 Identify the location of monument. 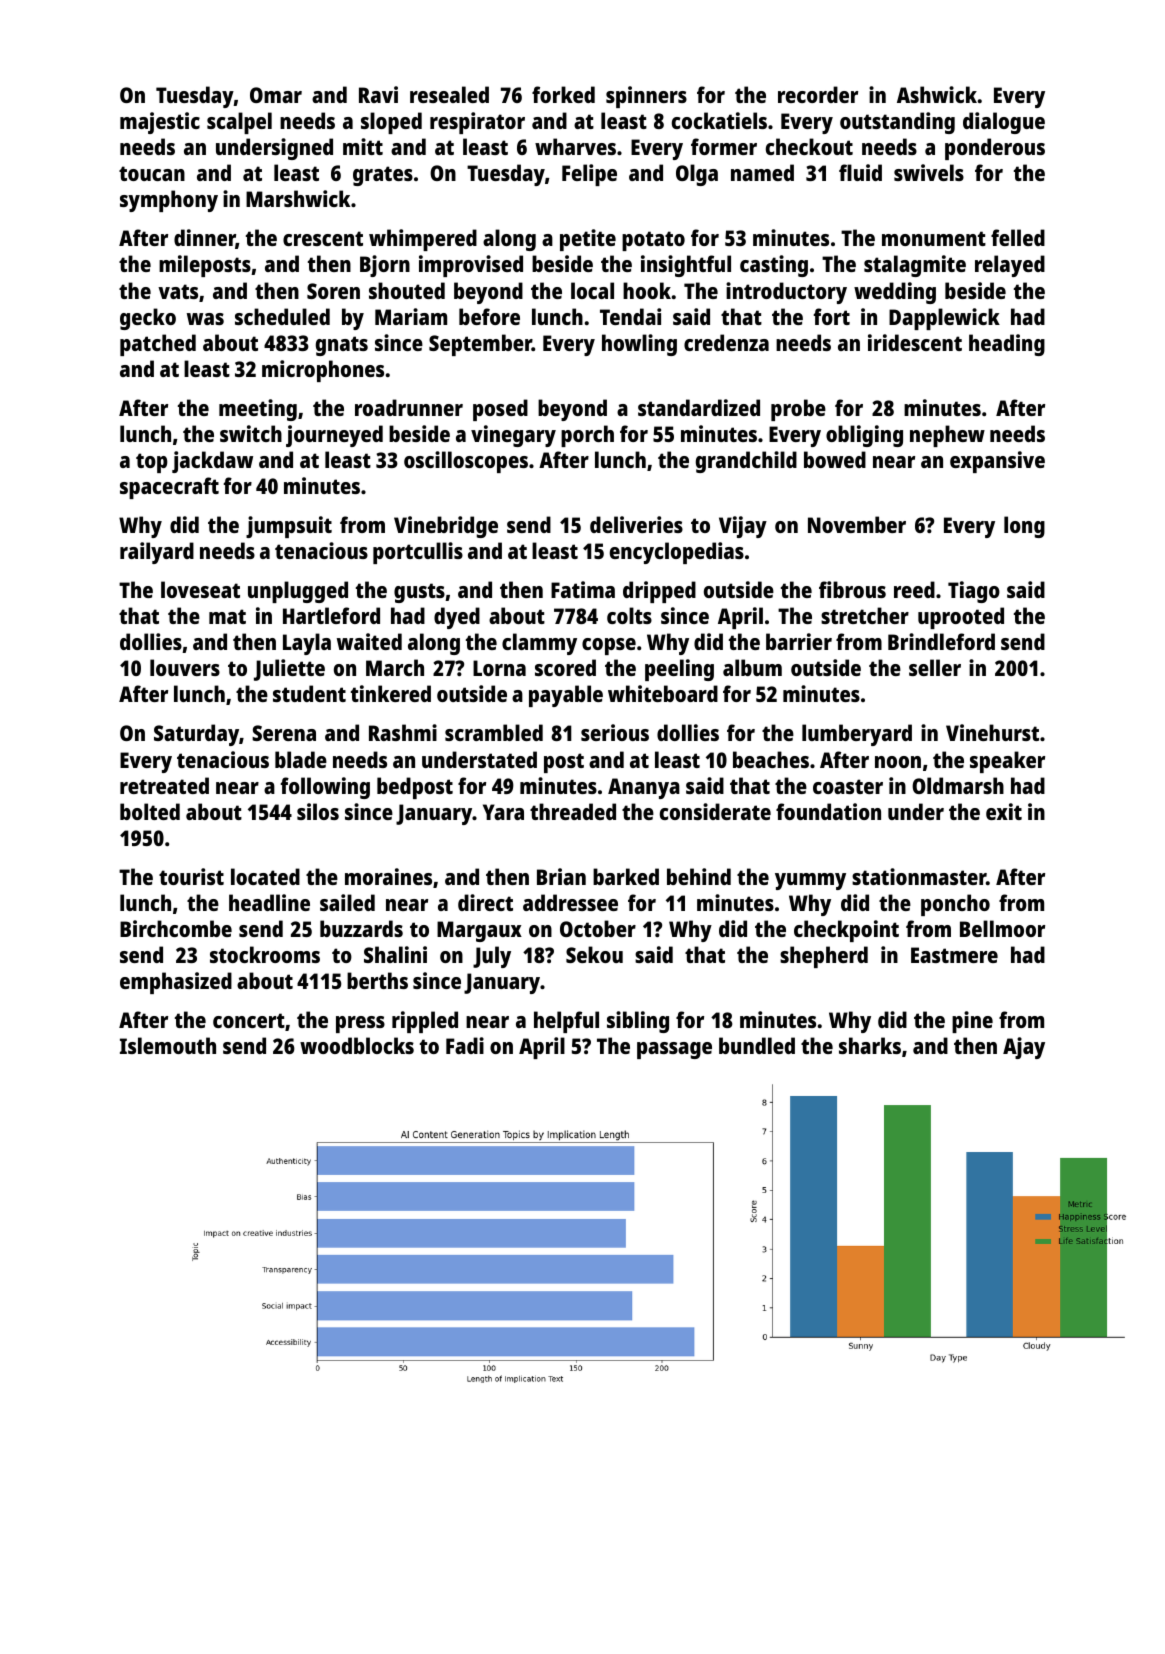
(934, 238).
